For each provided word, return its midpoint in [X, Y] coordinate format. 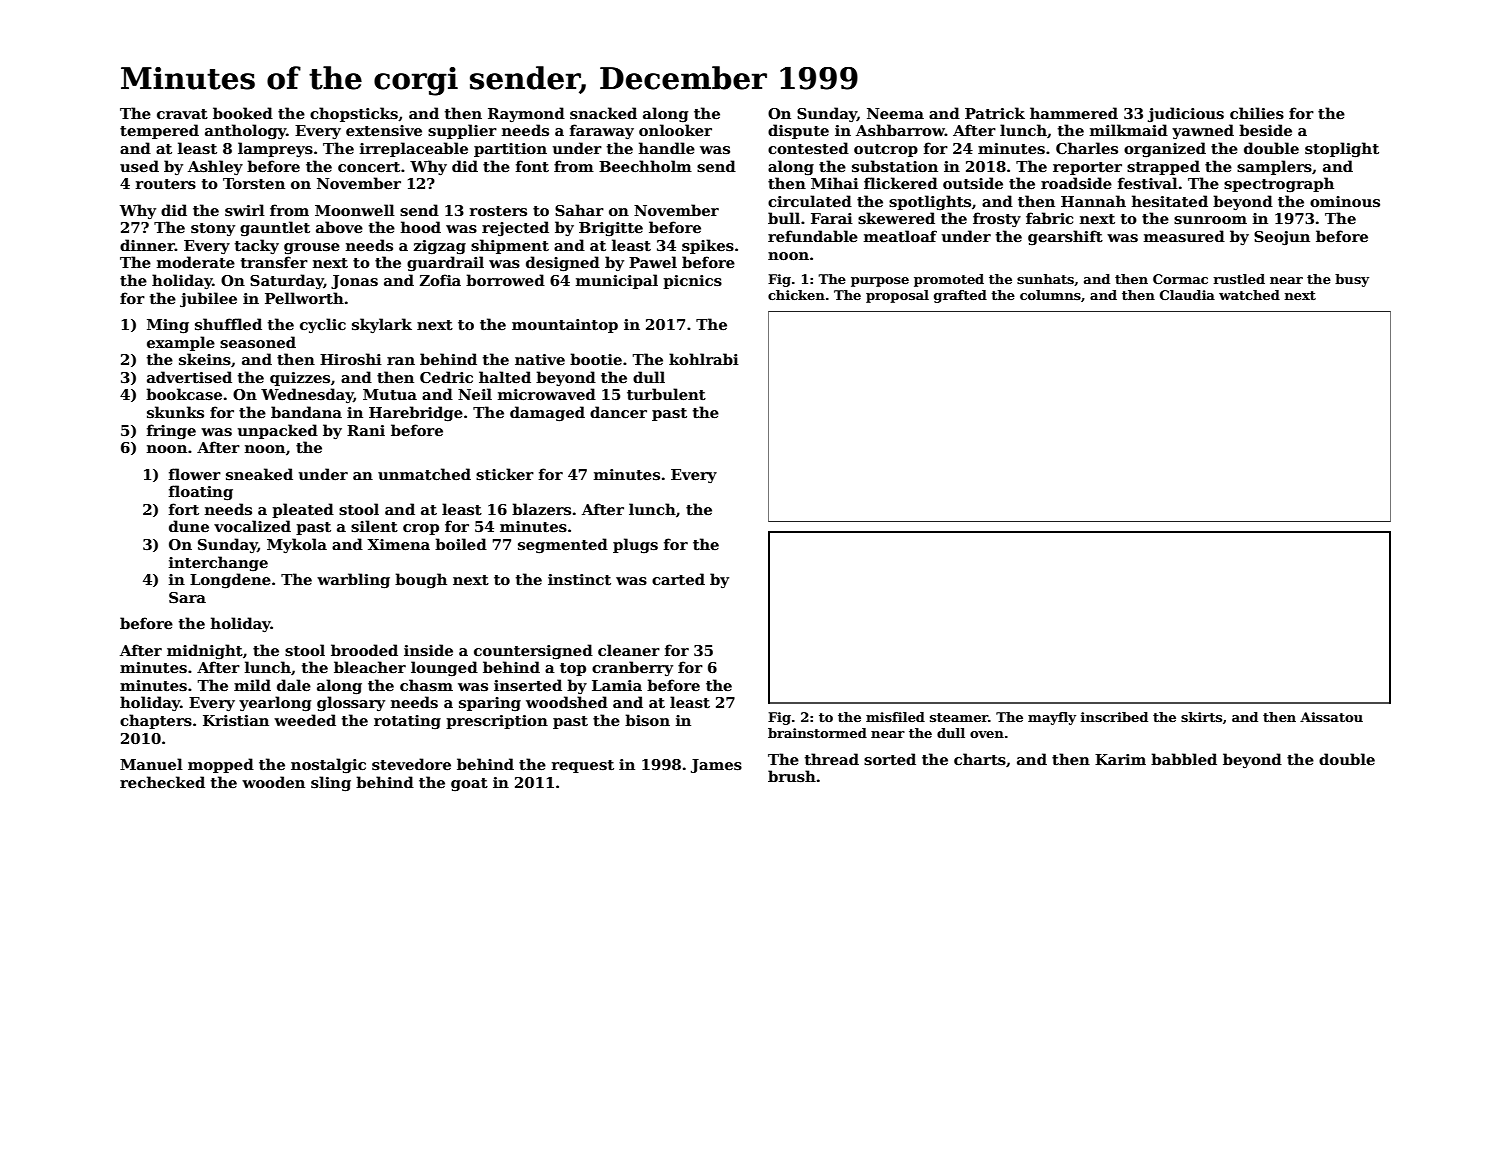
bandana [306, 412]
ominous [1345, 201]
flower [195, 474]
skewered [896, 218]
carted [678, 579]
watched [1249, 295]
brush [792, 776]
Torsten [254, 183]
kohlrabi [704, 359]
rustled [1239, 279]
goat [469, 784]
